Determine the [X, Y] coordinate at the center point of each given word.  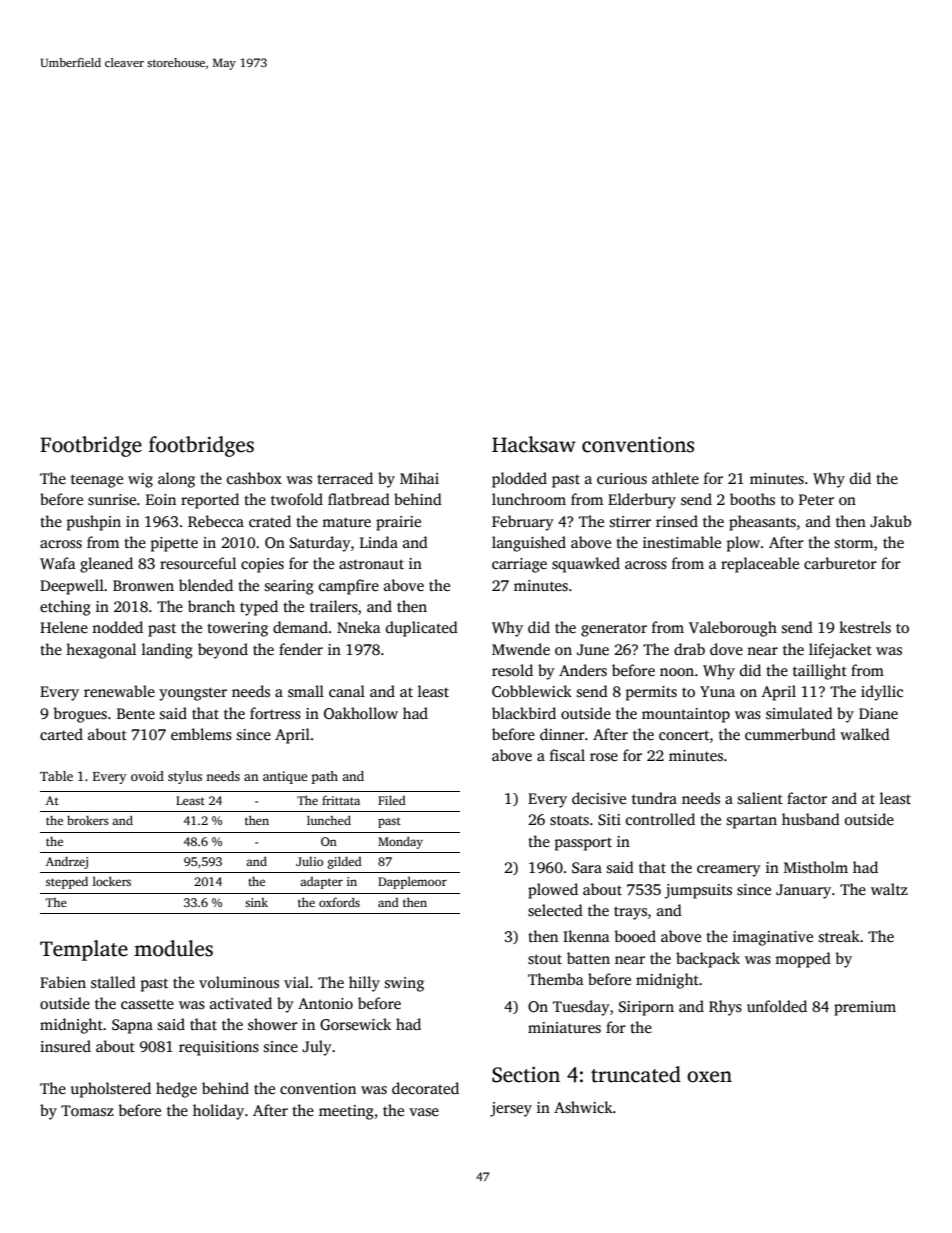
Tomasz [87, 1110]
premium [865, 1008]
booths [752, 499]
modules [173, 948]
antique [285, 777]
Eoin [161, 499]
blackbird [524, 713]
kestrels [865, 627]
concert [684, 735]
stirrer [630, 521]
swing [404, 984]
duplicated [422, 629]
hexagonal [101, 651]
